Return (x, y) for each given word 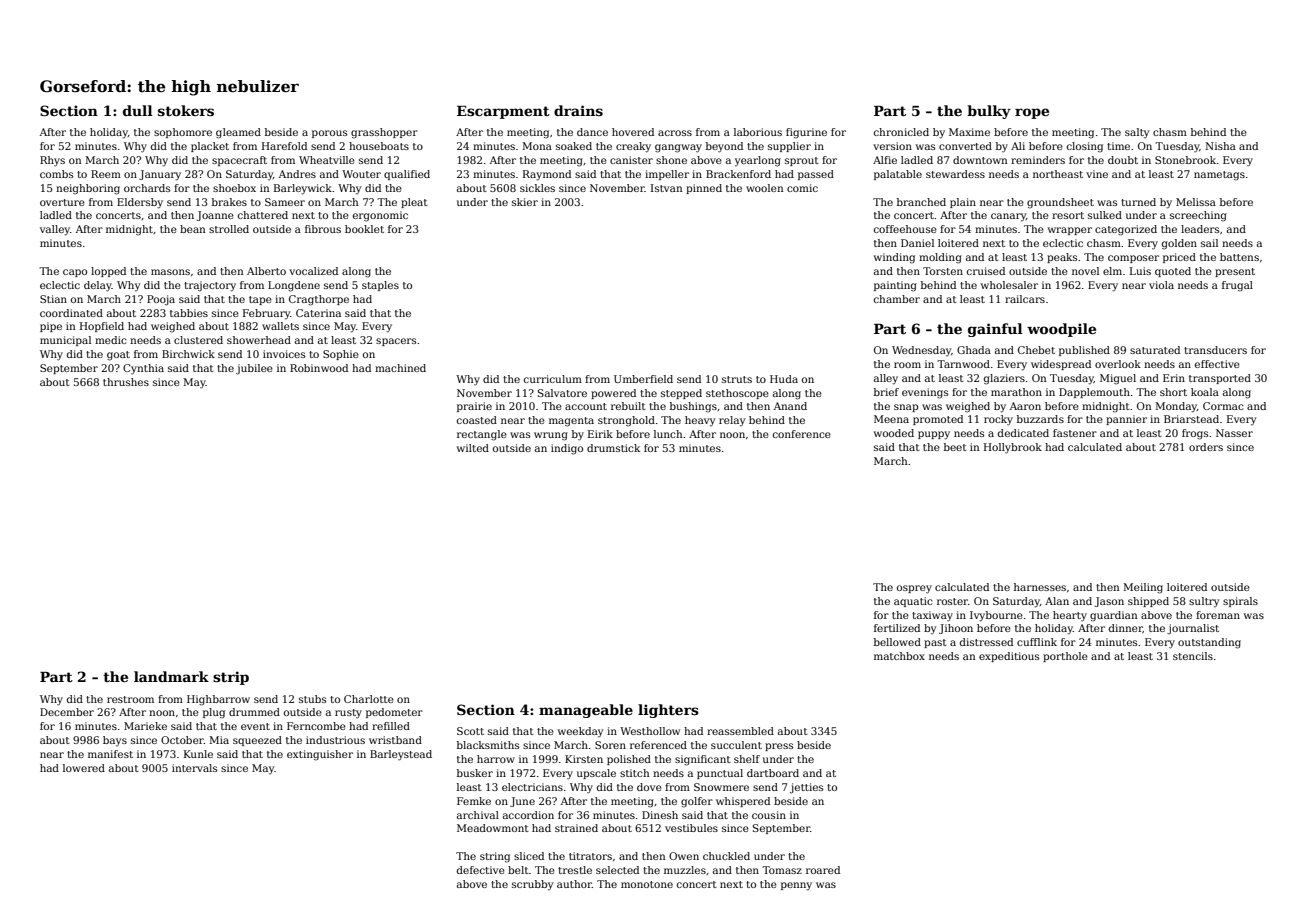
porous (329, 134)
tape (260, 300)
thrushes (126, 382)
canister (631, 160)
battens (1239, 257)
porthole (1065, 657)
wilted (473, 448)
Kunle (198, 754)
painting (895, 286)
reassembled (740, 731)
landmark (171, 676)
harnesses (1040, 587)
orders (1206, 447)
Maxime (969, 132)
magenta (571, 422)
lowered (84, 768)
